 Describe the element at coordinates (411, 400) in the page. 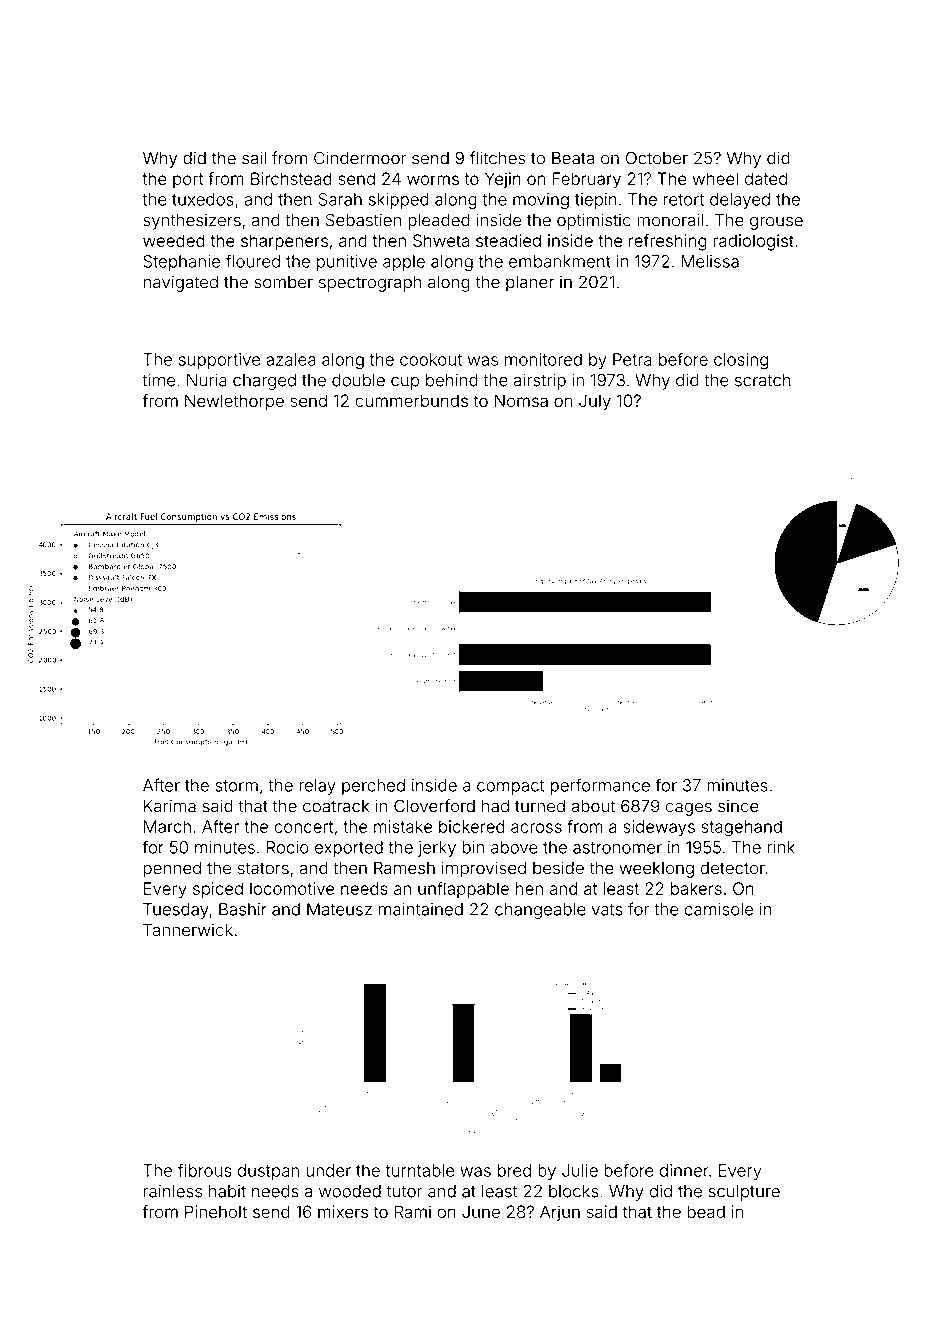

I see `cummerbunds` at that location.
